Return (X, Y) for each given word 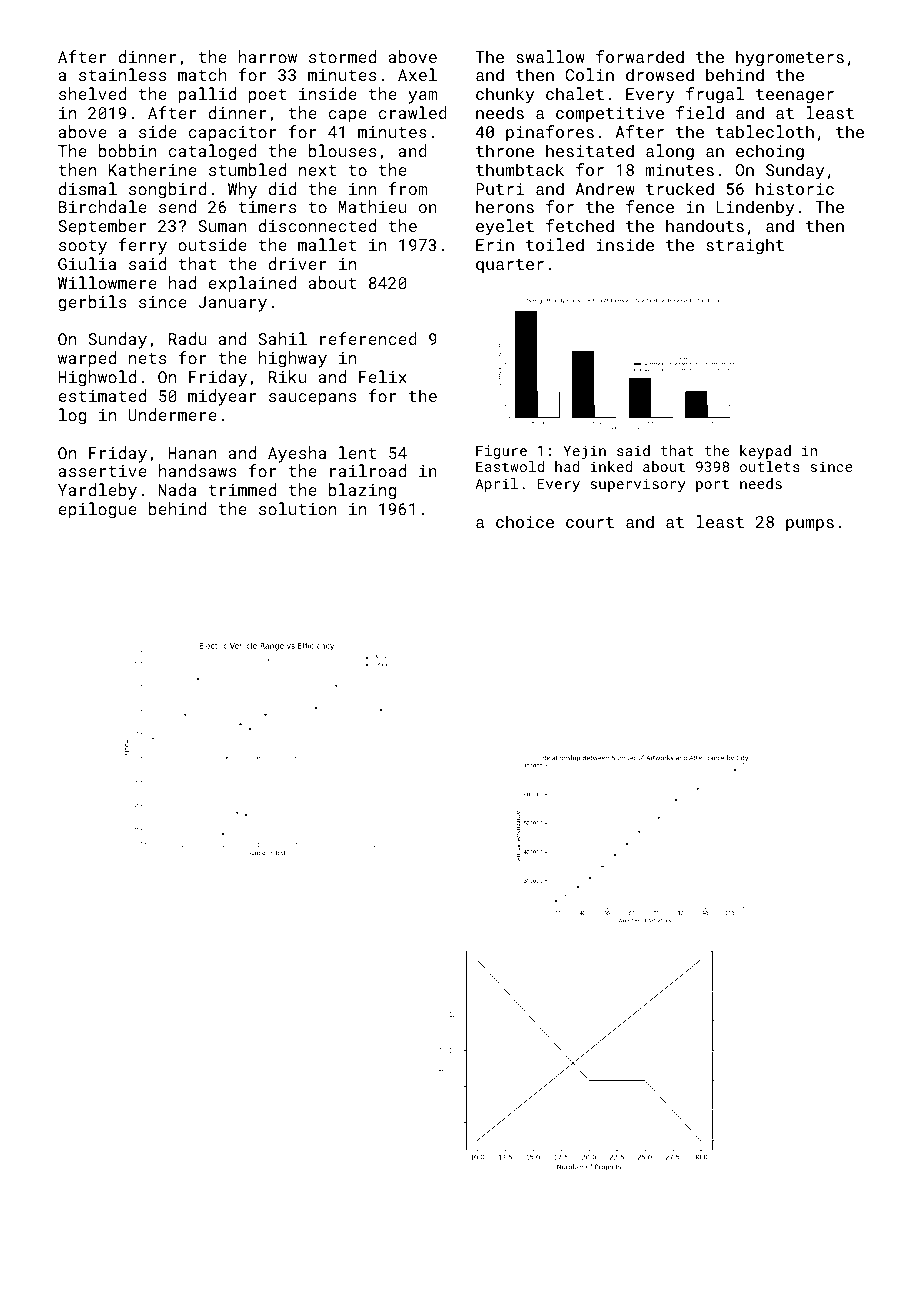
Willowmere (107, 282)
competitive (610, 115)
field (700, 112)
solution (297, 508)
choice (525, 521)
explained (252, 284)
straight (745, 246)
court (590, 522)
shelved (92, 93)
